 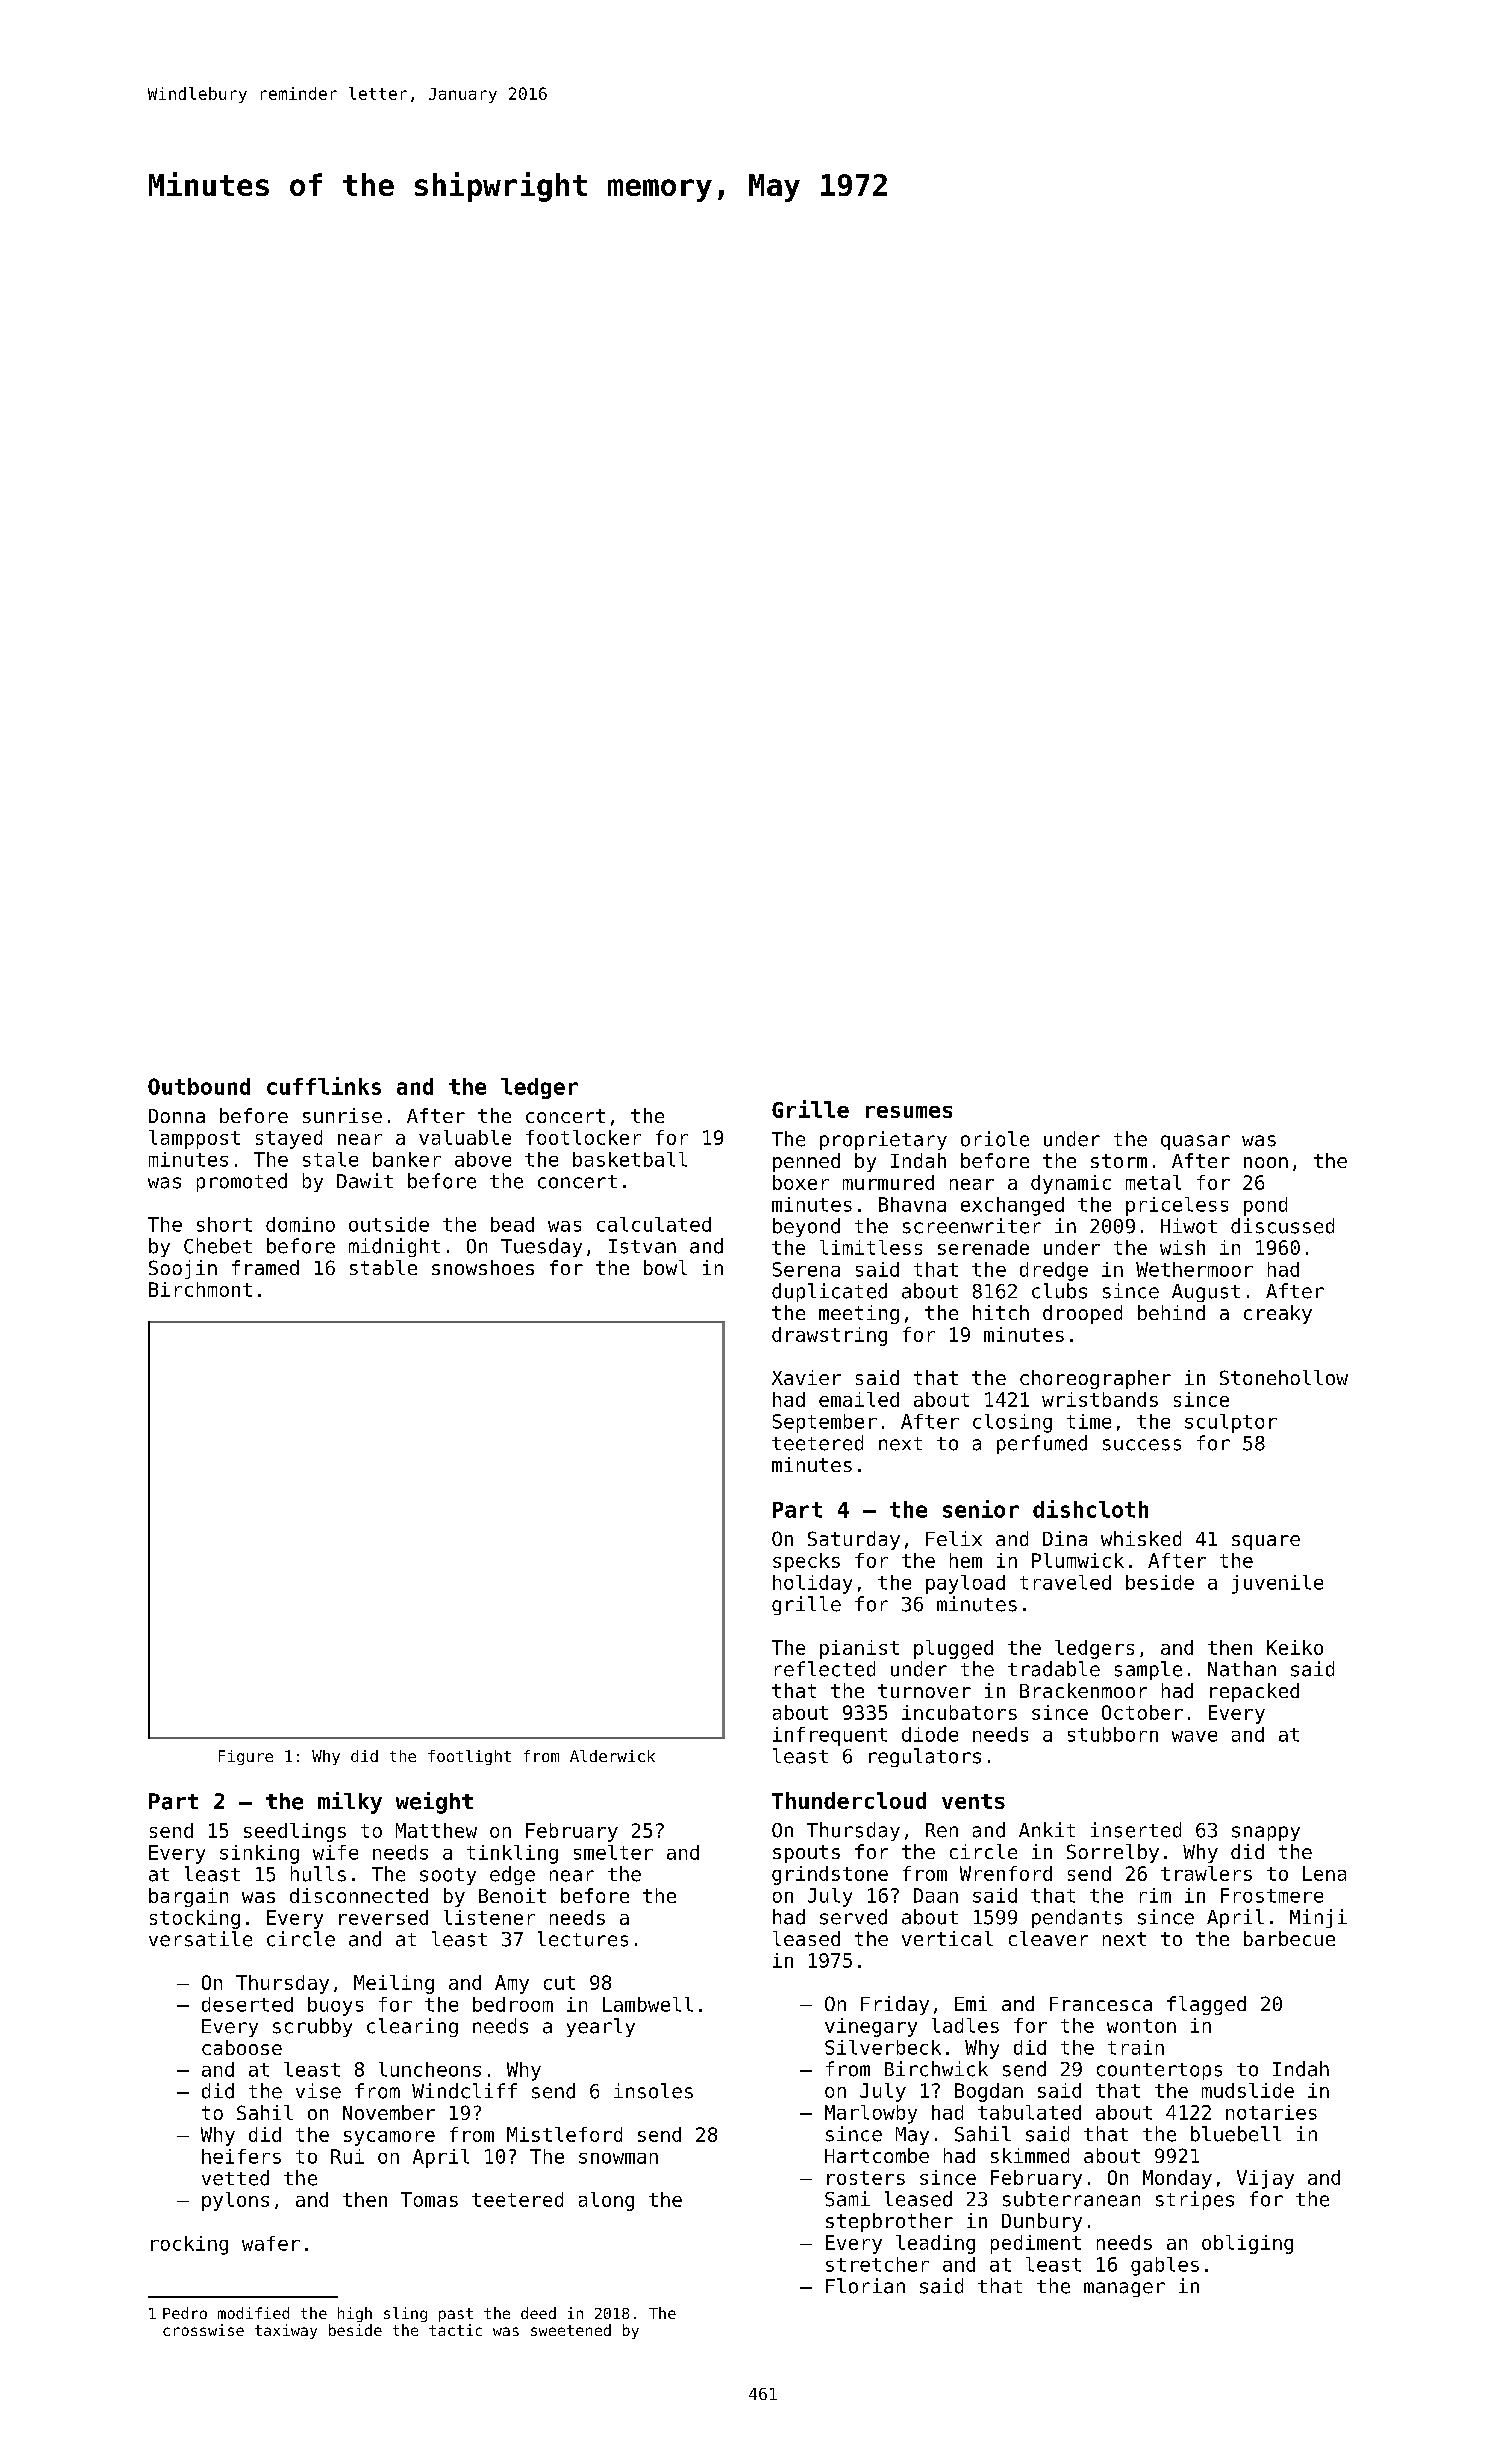 I want to click on Sami, so click(x=847, y=2199).
